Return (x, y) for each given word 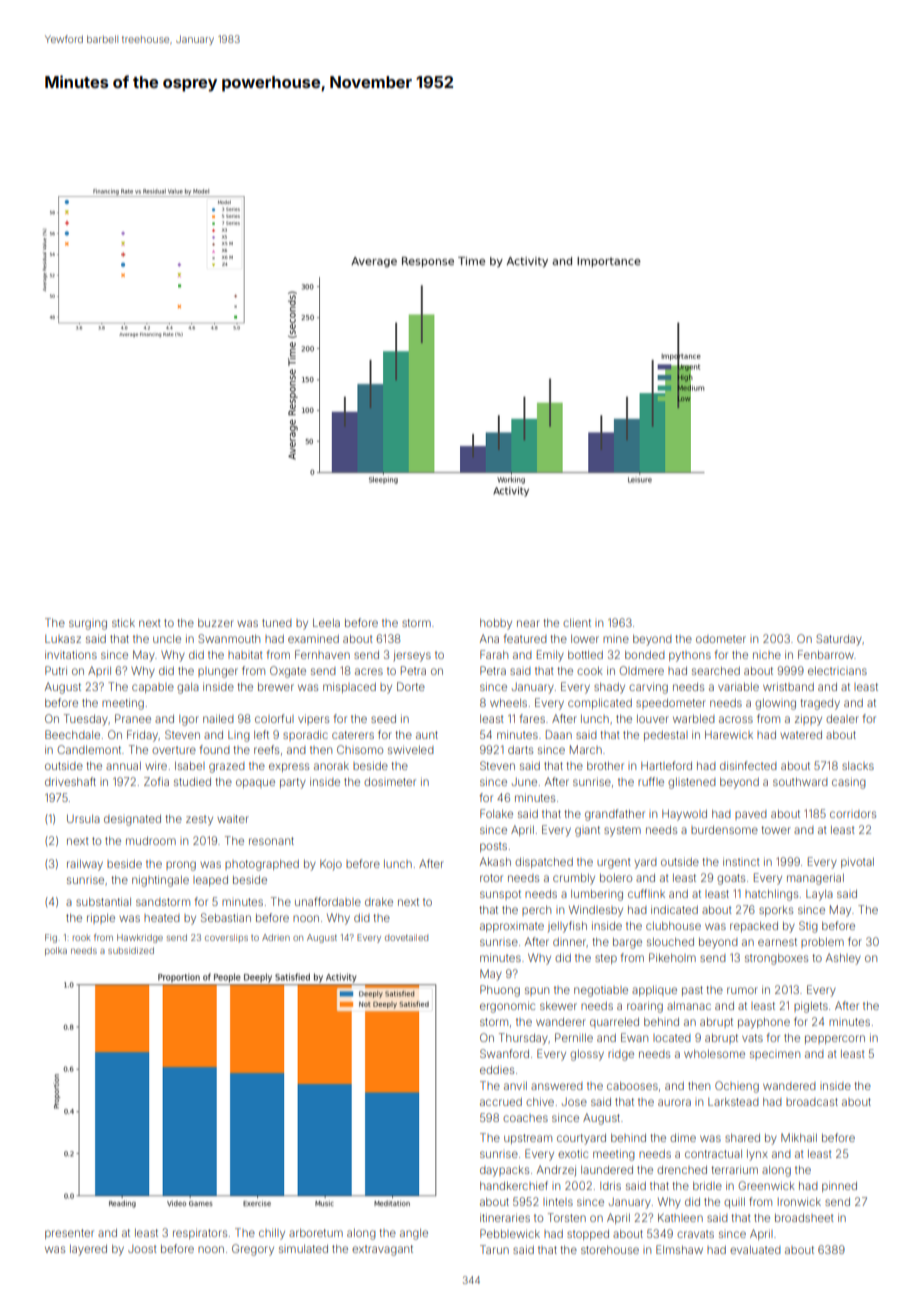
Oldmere (641, 670)
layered (88, 1250)
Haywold (684, 815)
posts (493, 847)
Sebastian (226, 917)
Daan (559, 734)
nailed (218, 718)
